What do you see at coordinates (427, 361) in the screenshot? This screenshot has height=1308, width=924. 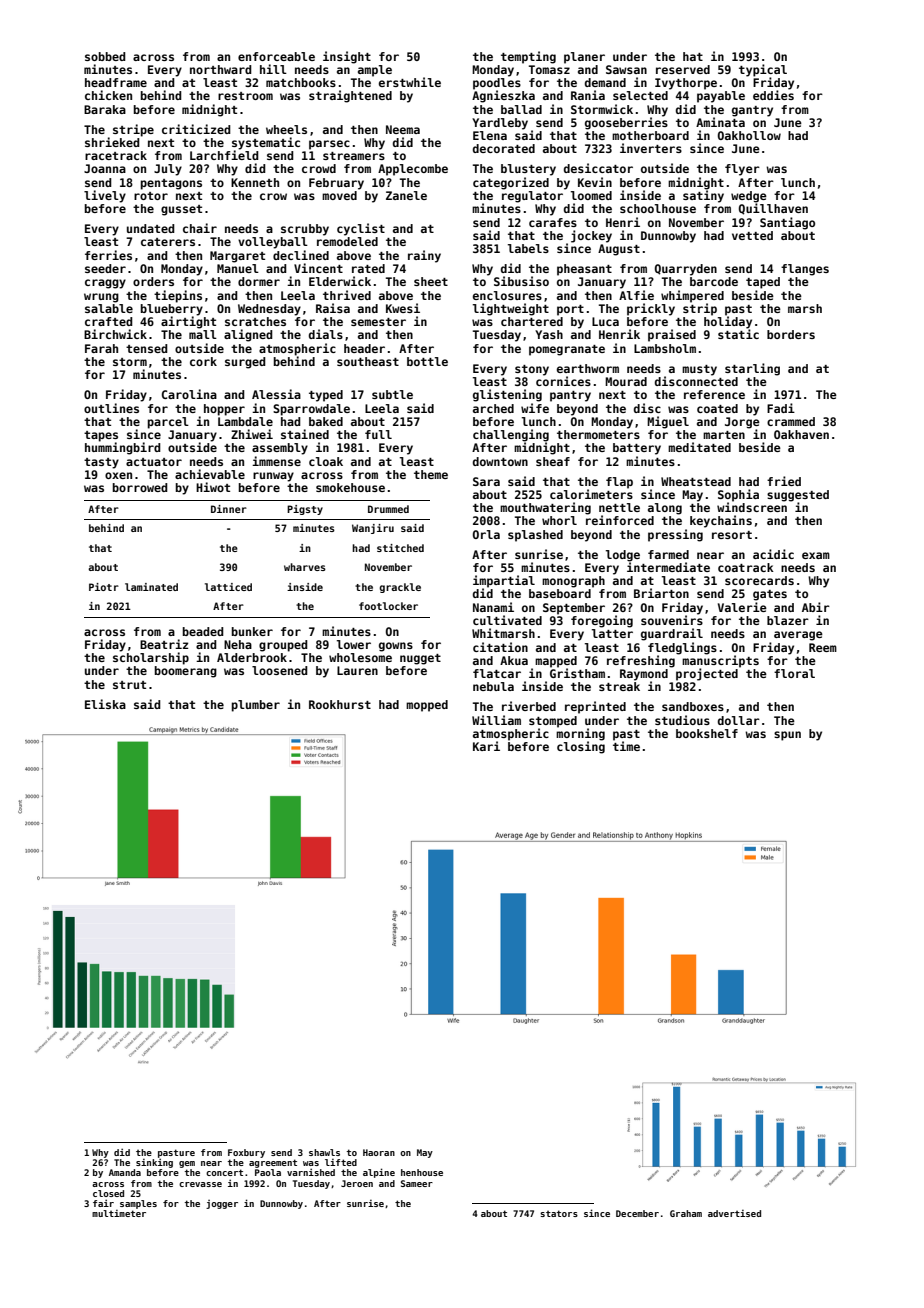 I see `bottle` at bounding box center [427, 361].
